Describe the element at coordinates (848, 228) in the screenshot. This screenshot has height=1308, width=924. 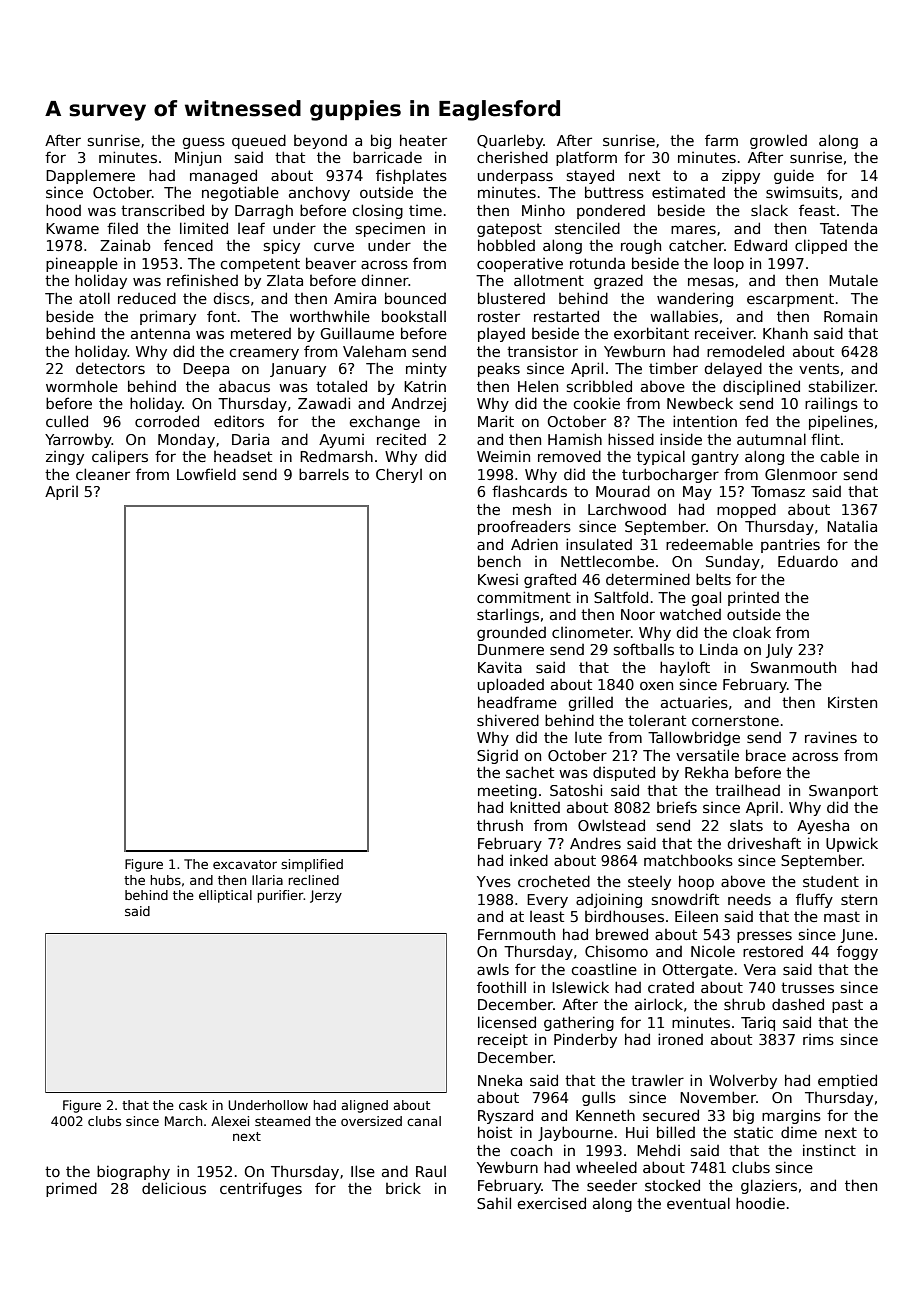
I see `Tatenda` at that location.
